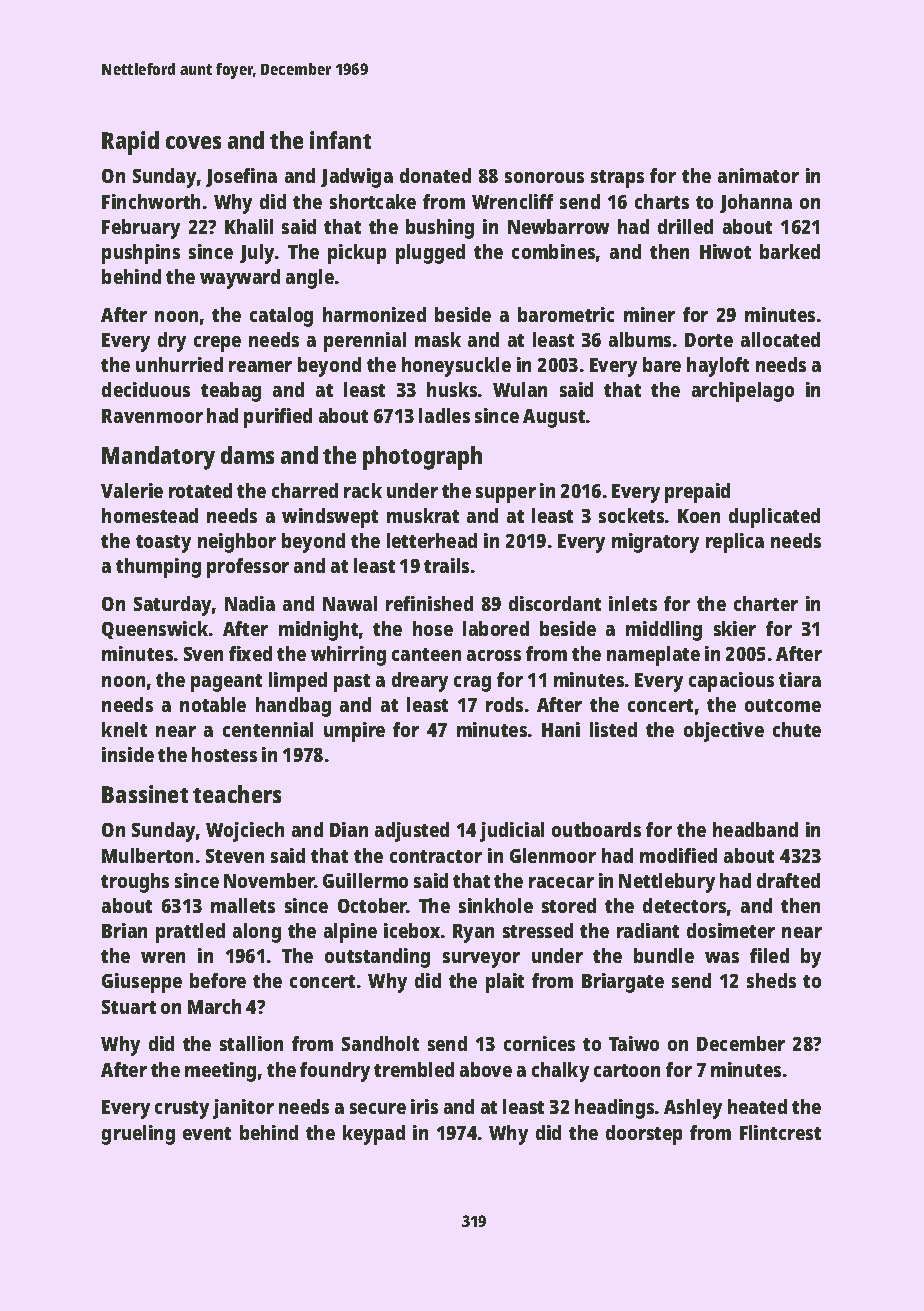  I want to click on Mandatory, so click(158, 458).
